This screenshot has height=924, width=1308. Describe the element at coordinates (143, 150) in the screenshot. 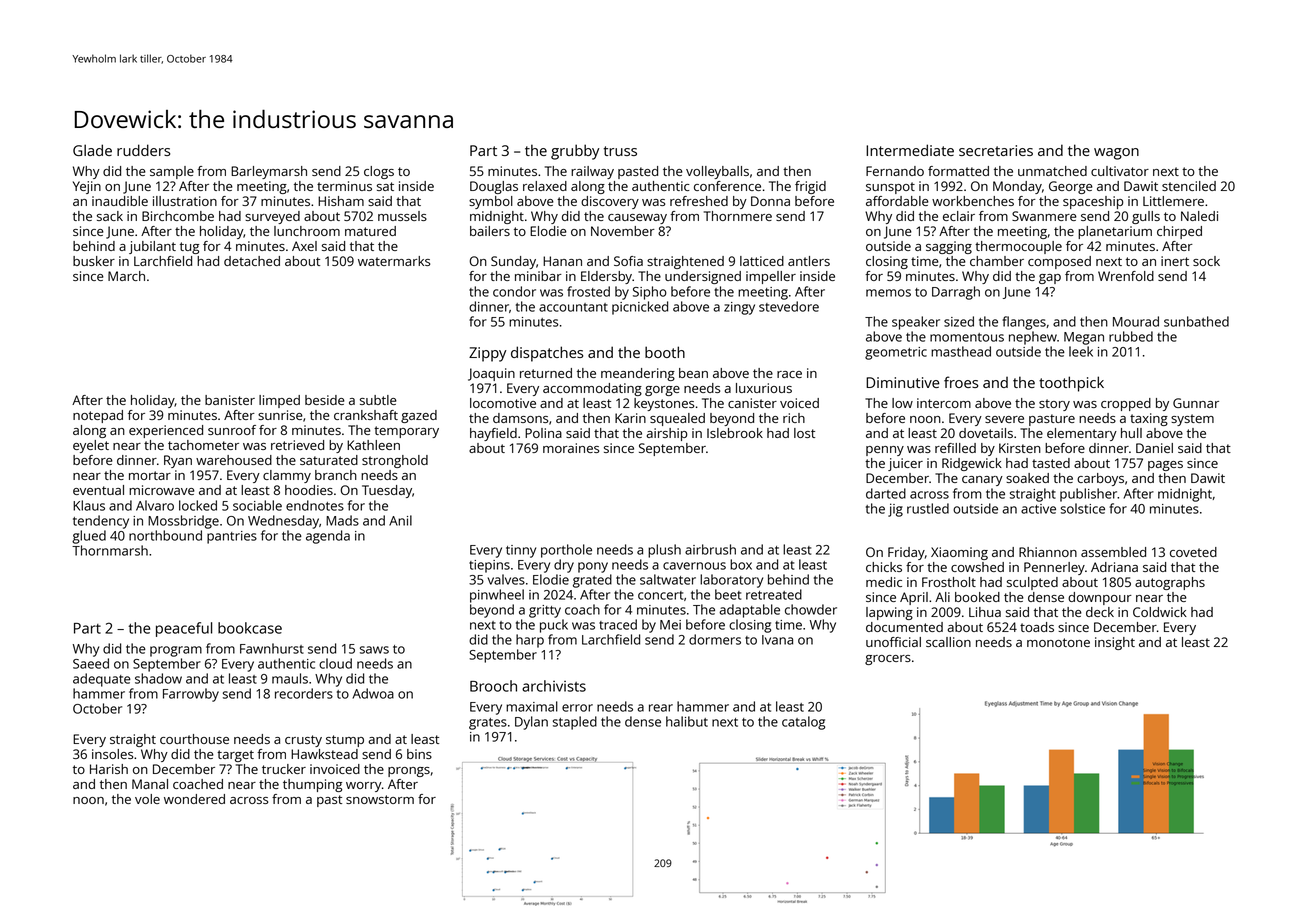

I see `rudders` at that location.
